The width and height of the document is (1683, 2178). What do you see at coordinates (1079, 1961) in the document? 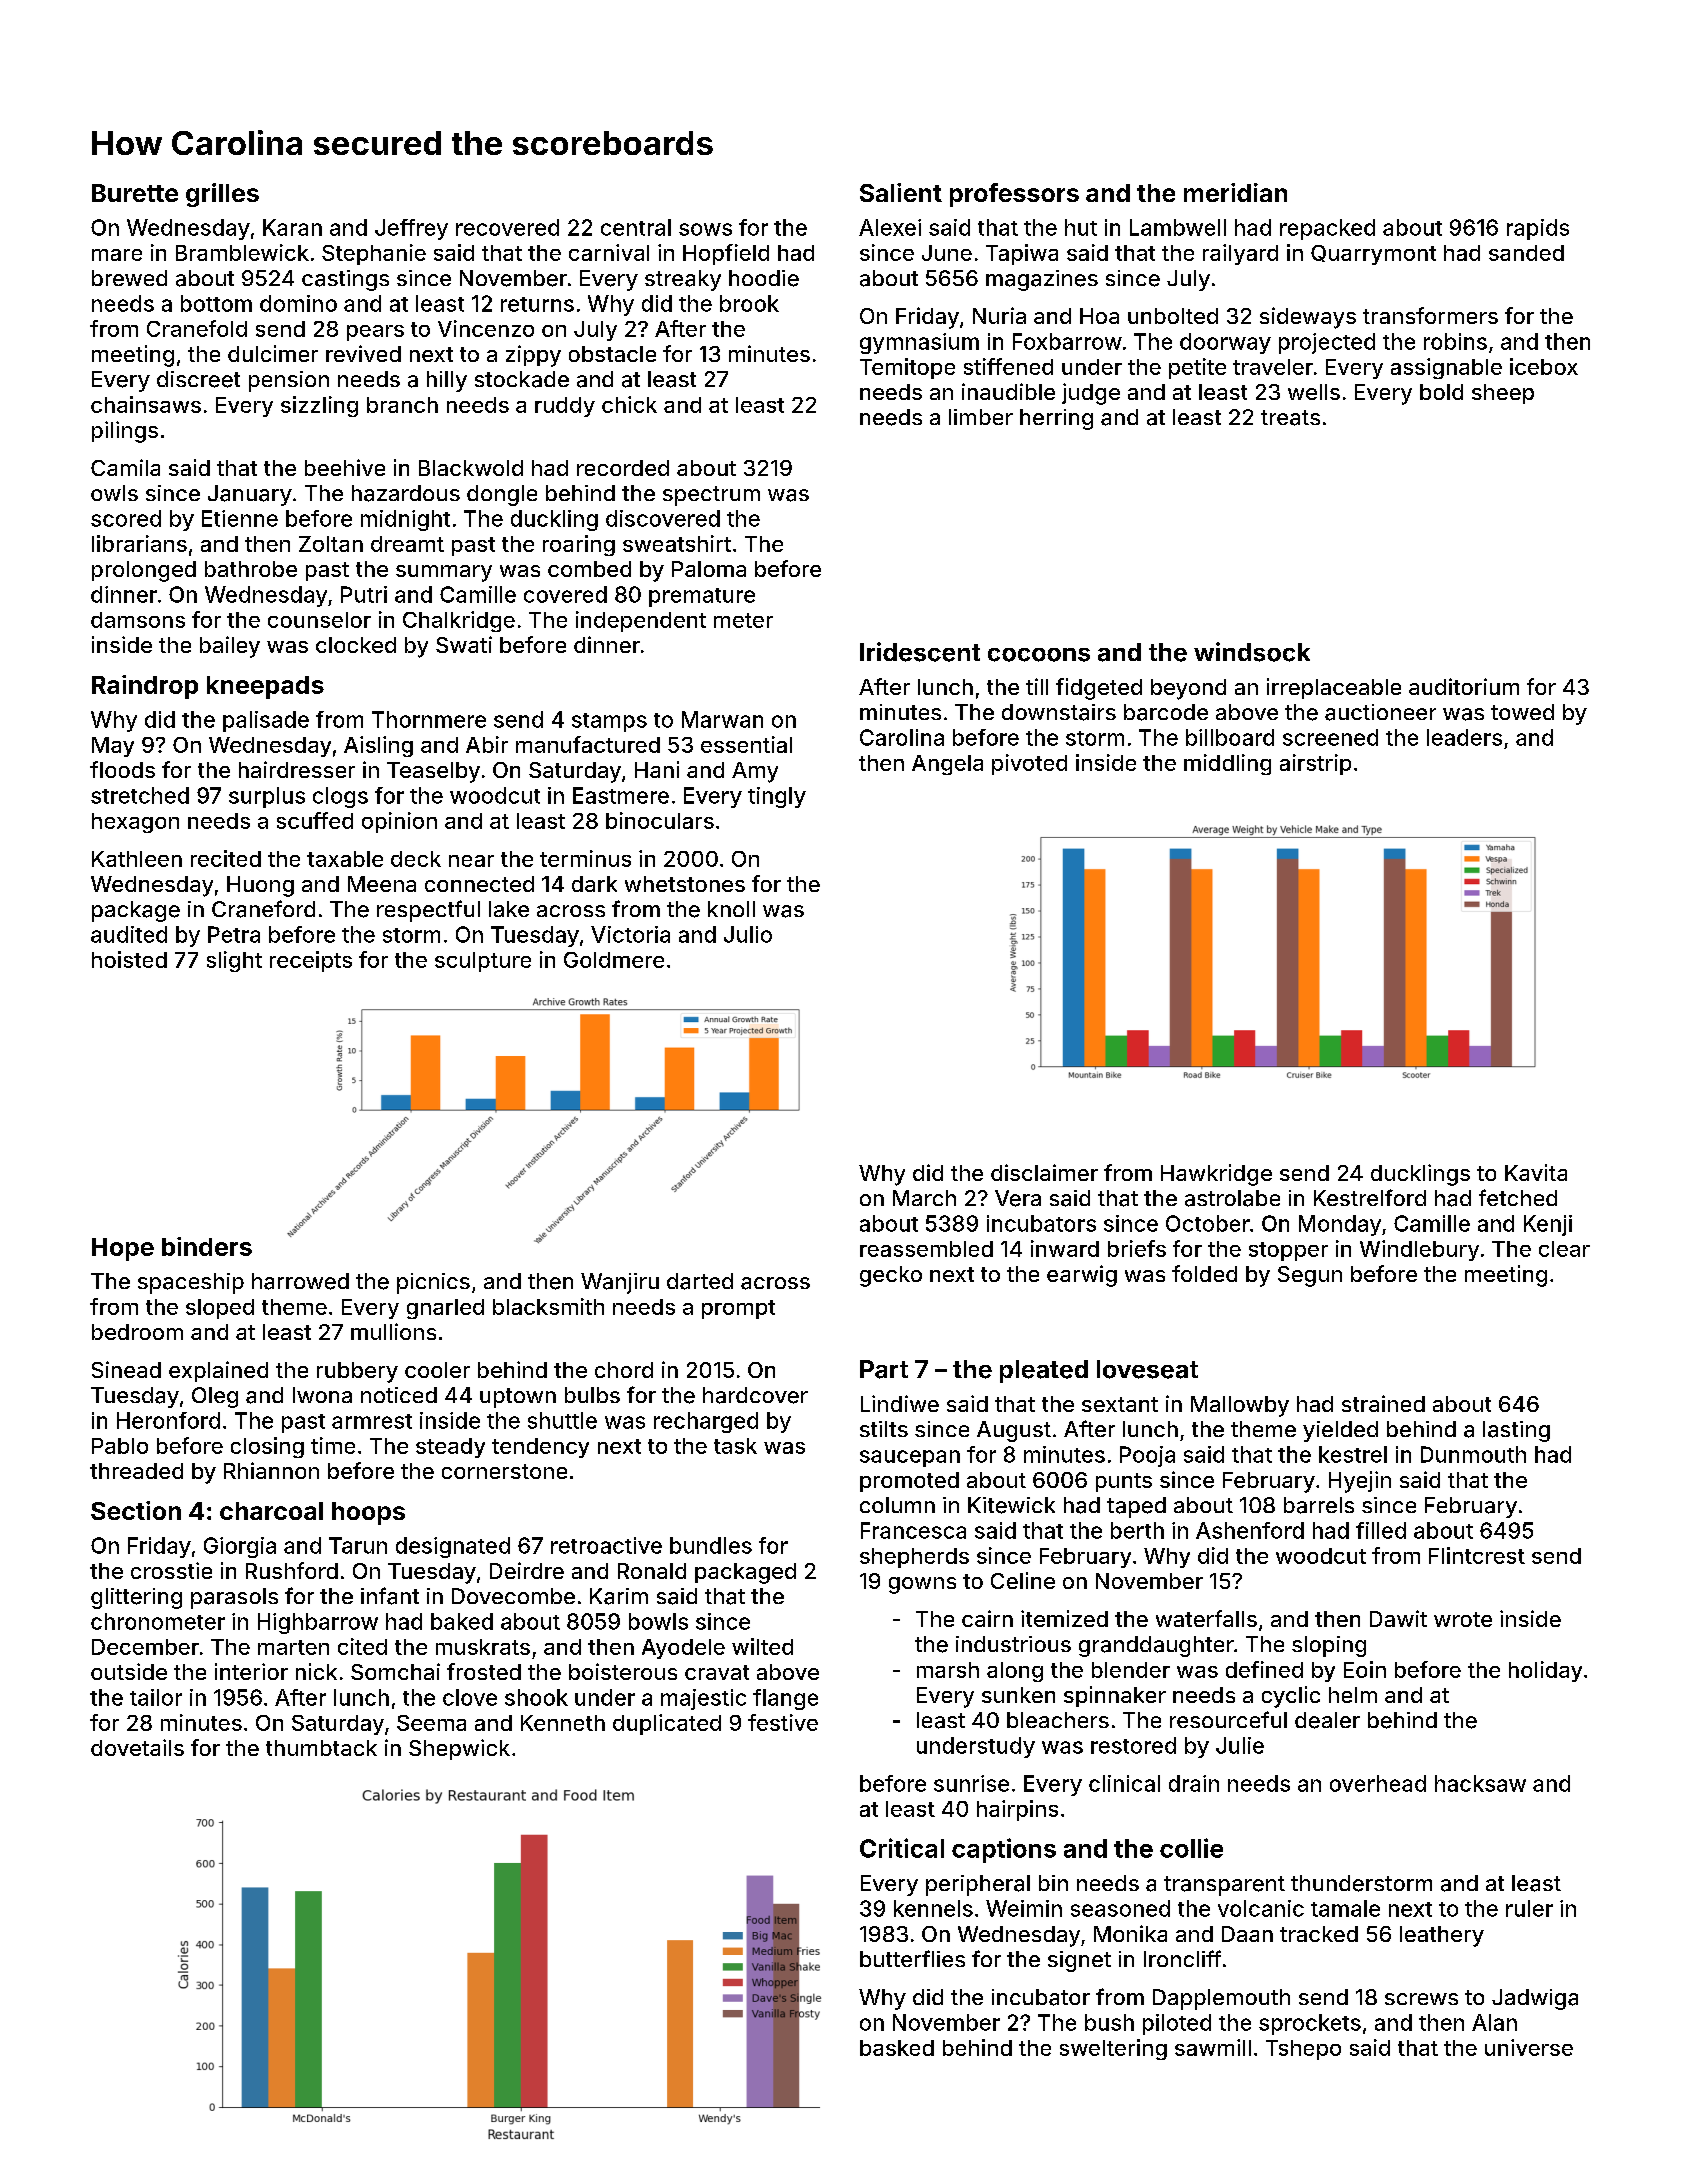
I see `signet` at bounding box center [1079, 1961].
